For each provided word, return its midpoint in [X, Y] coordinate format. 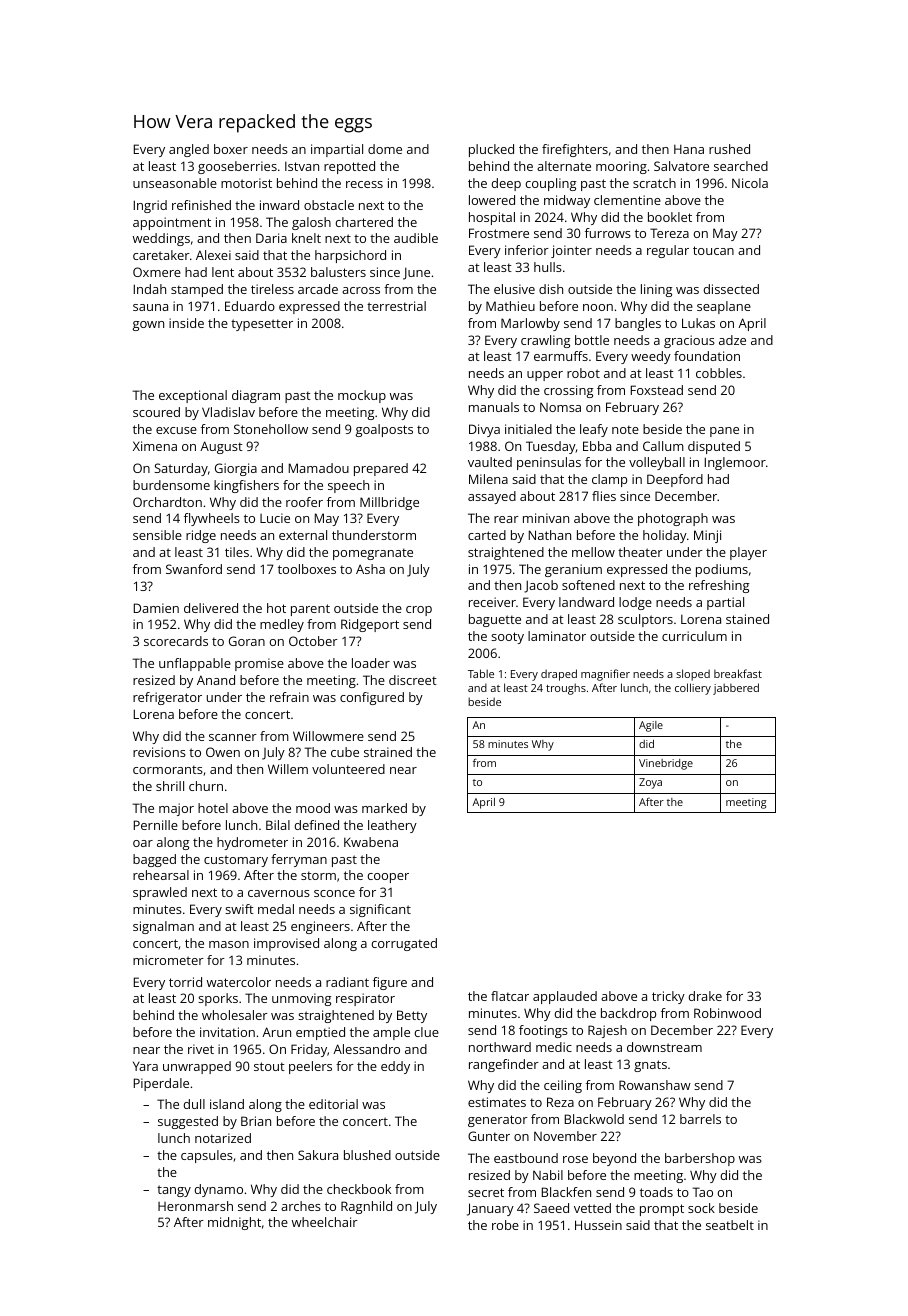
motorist [246, 183]
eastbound [526, 1158]
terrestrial [396, 306]
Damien [156, 608]
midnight [234, 1223]
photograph [673, 519]
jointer [571, 251]
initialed [528, 429]
